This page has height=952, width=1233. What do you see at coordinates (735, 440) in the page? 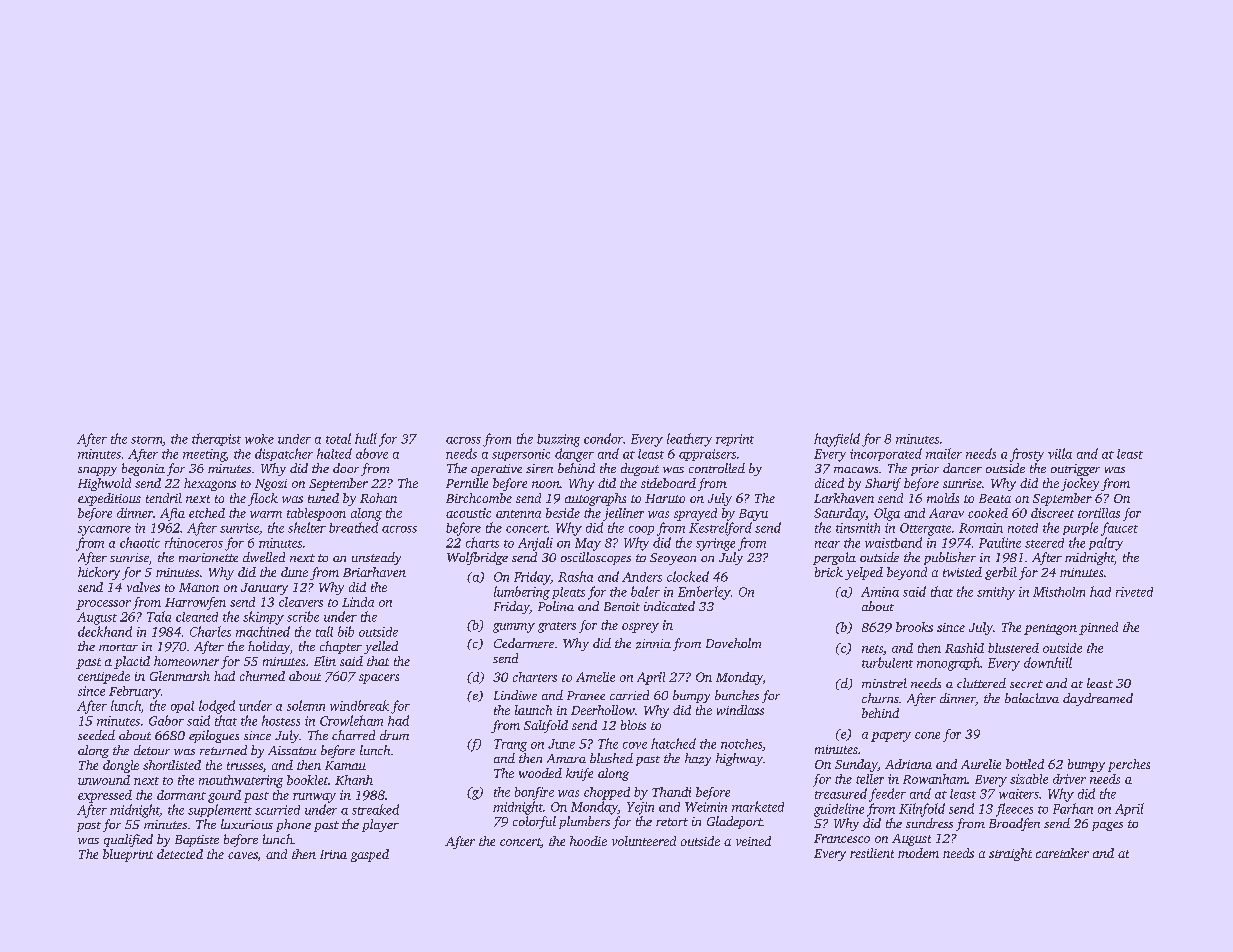
I see `reprint` at bounding box center [735, 440].
